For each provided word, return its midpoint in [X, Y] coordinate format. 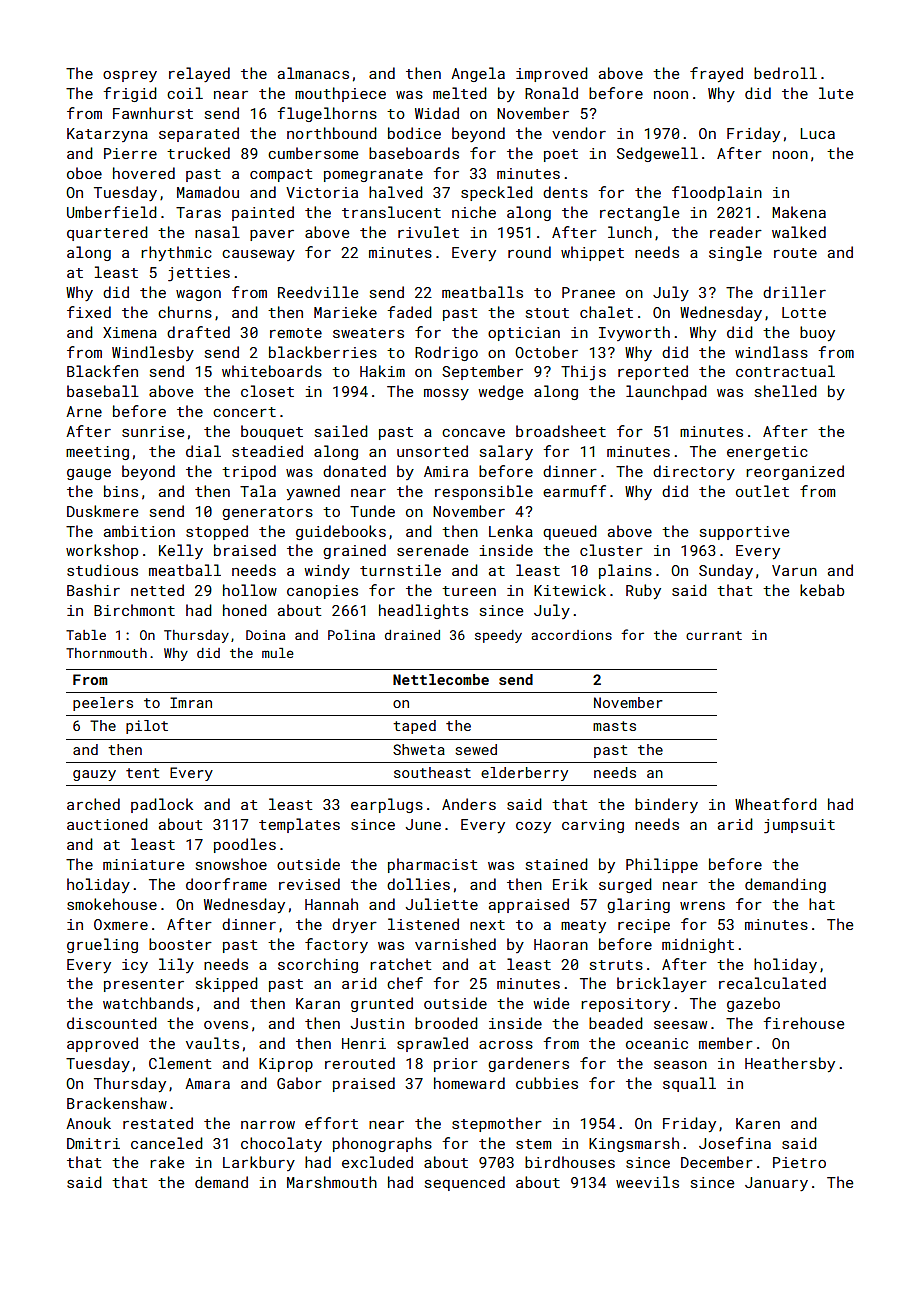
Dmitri [93, 1143]
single [735, 253]
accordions [571, 635]
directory [694, 472]
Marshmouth [332, 1182]
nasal [217, 232]
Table [86, 635]
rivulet [428, 232]
